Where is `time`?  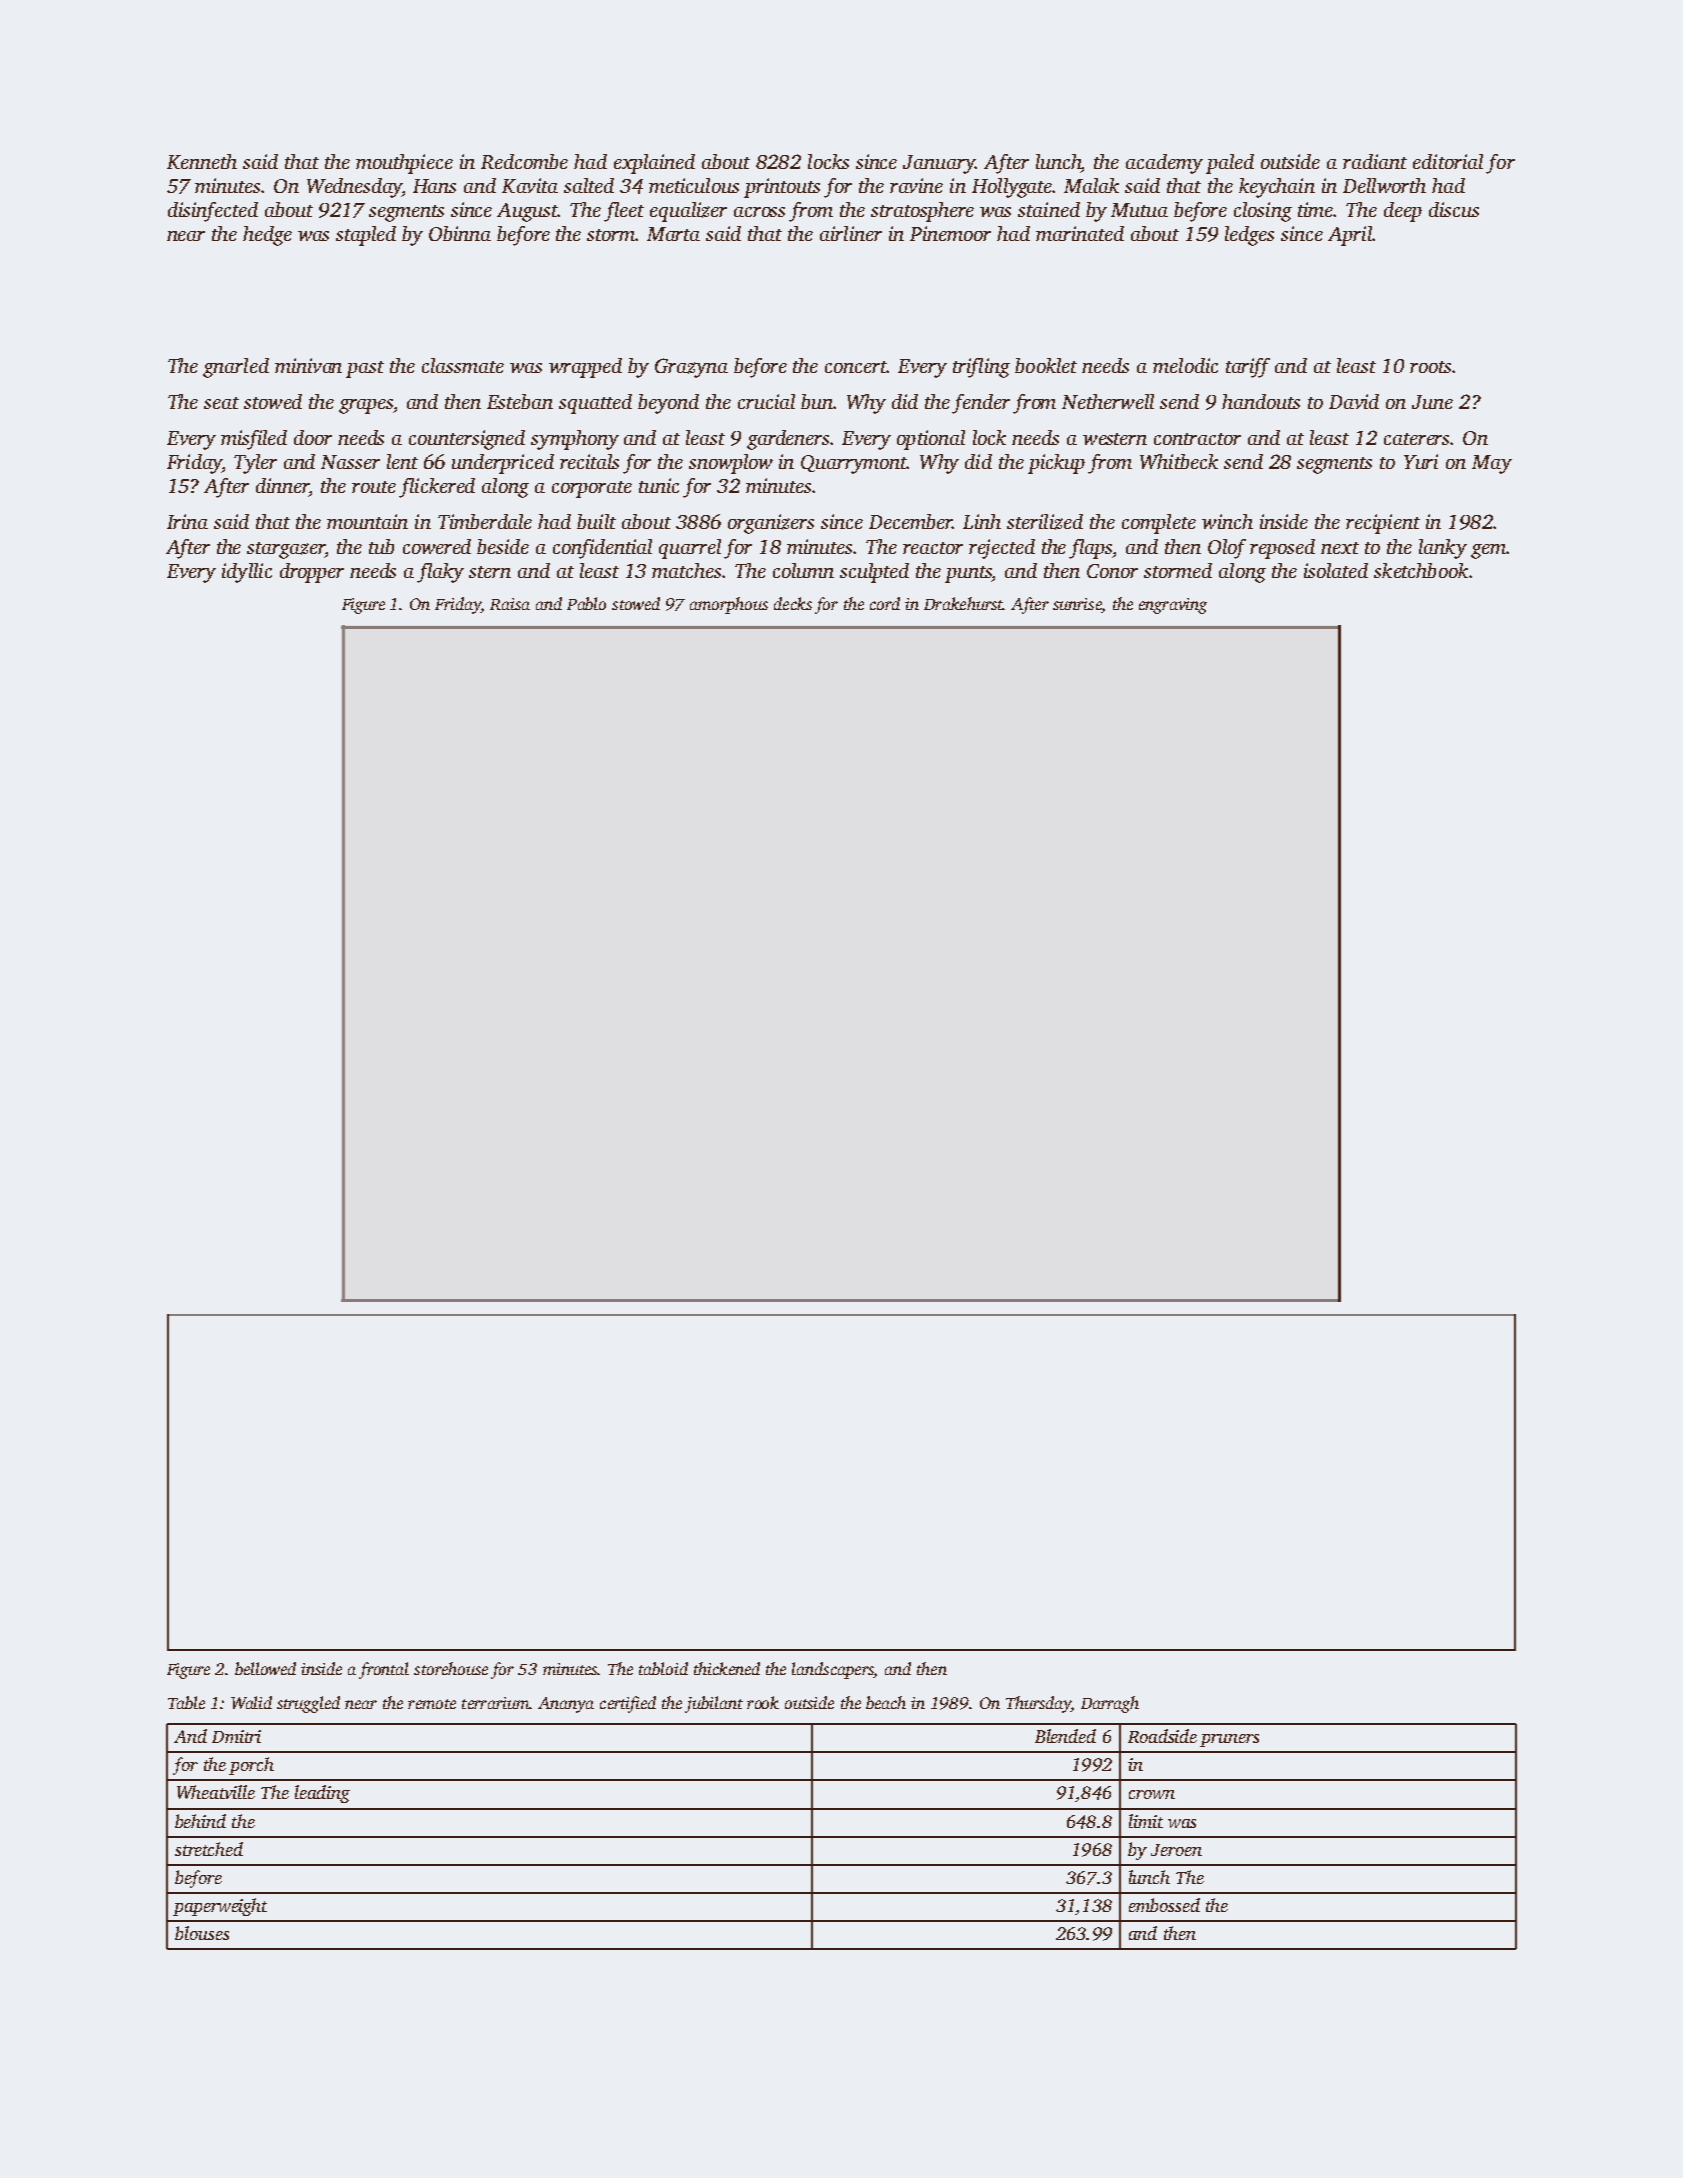
time is located at coordinates (1315, 209).
